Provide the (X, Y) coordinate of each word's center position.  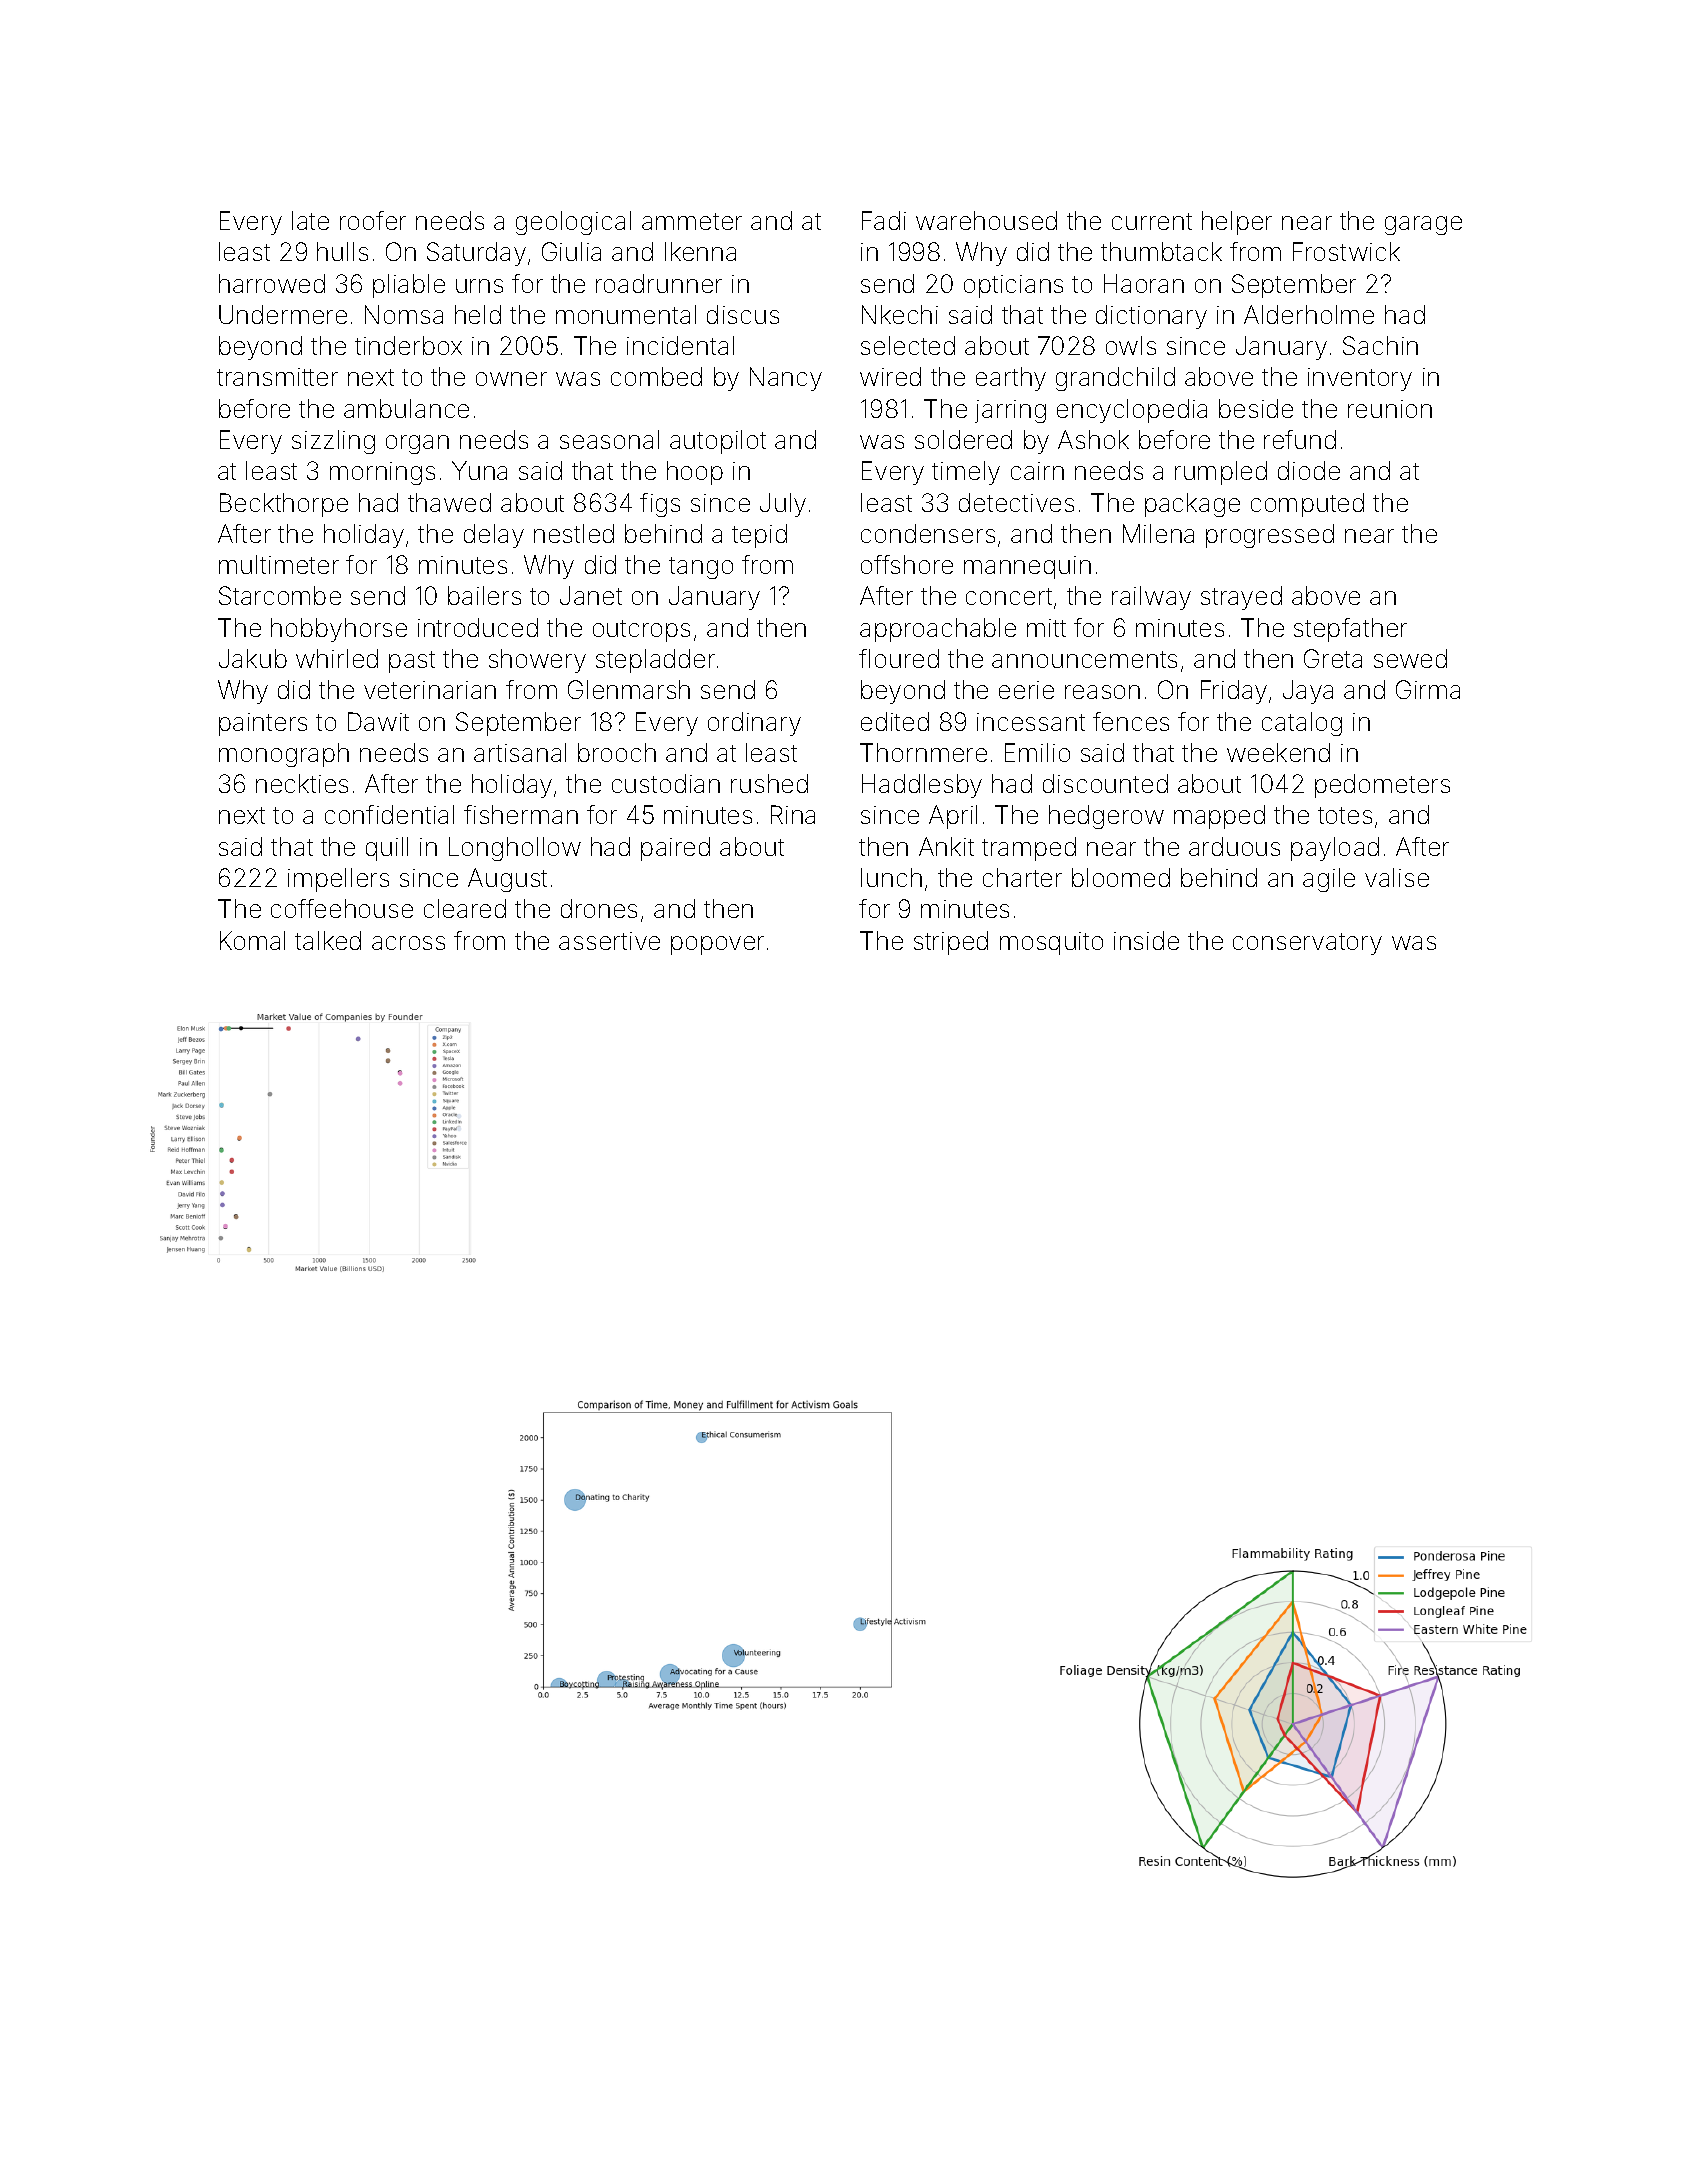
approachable (938, 630)
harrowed (272, 283)
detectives (1016, 502)
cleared (465, 908)
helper (1237, 223)
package (1192, 505)
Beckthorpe (284, 505)
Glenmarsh (629, 689)
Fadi (884, 220)
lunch (891, 877)
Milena (1158, 533)
